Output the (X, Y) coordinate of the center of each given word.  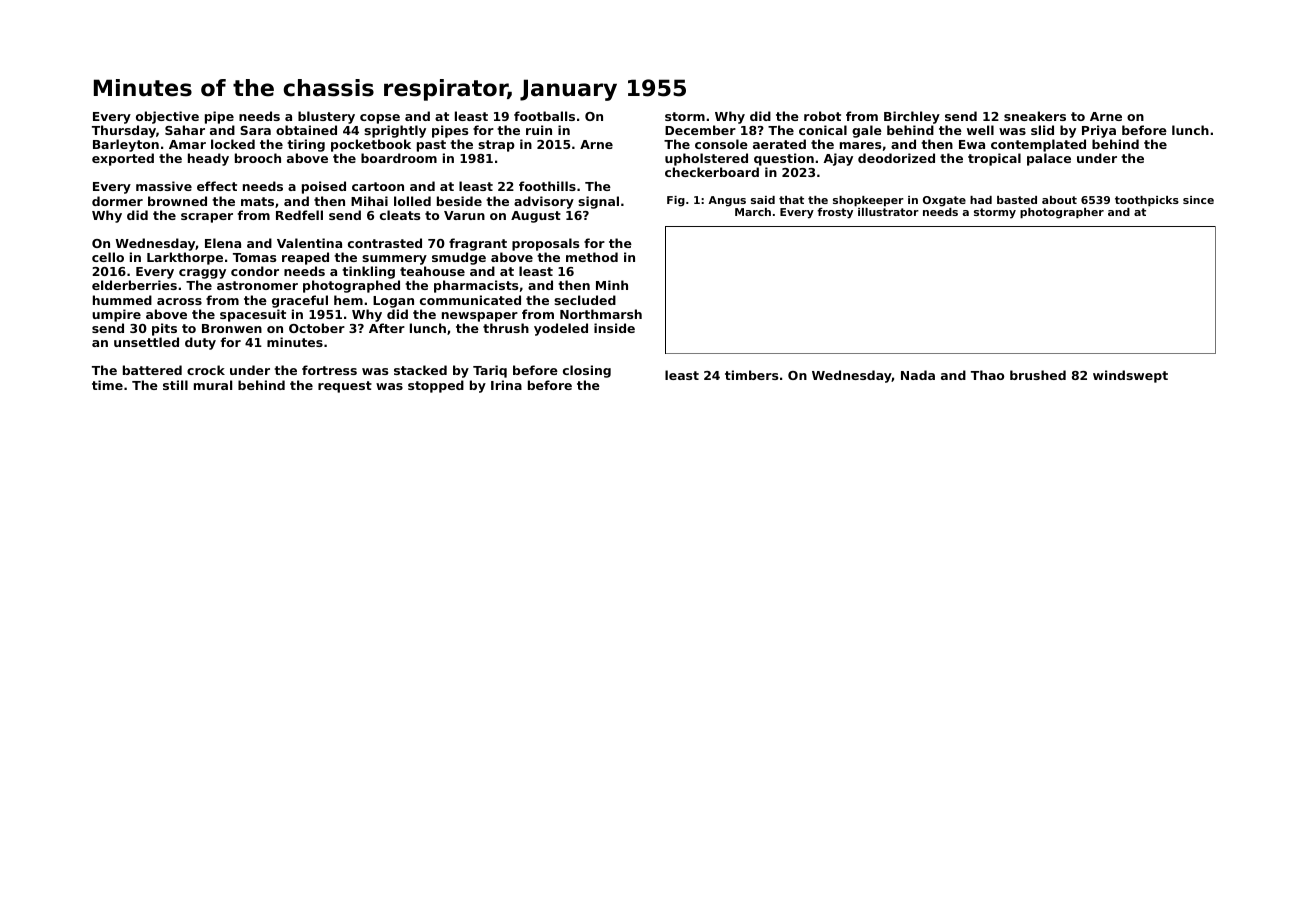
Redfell (299, 215)
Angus (727, 201)
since (1198, 200)
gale (867, 131)
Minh (612, 285)
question (784, 159)
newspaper (480, 317)
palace (1049, 159)
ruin (539, 130)
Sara (255, 130)
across (179, 301)
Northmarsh (601, 314)
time (107, 385)
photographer (1062, 213)
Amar (187, 144)
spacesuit (253, 315)
